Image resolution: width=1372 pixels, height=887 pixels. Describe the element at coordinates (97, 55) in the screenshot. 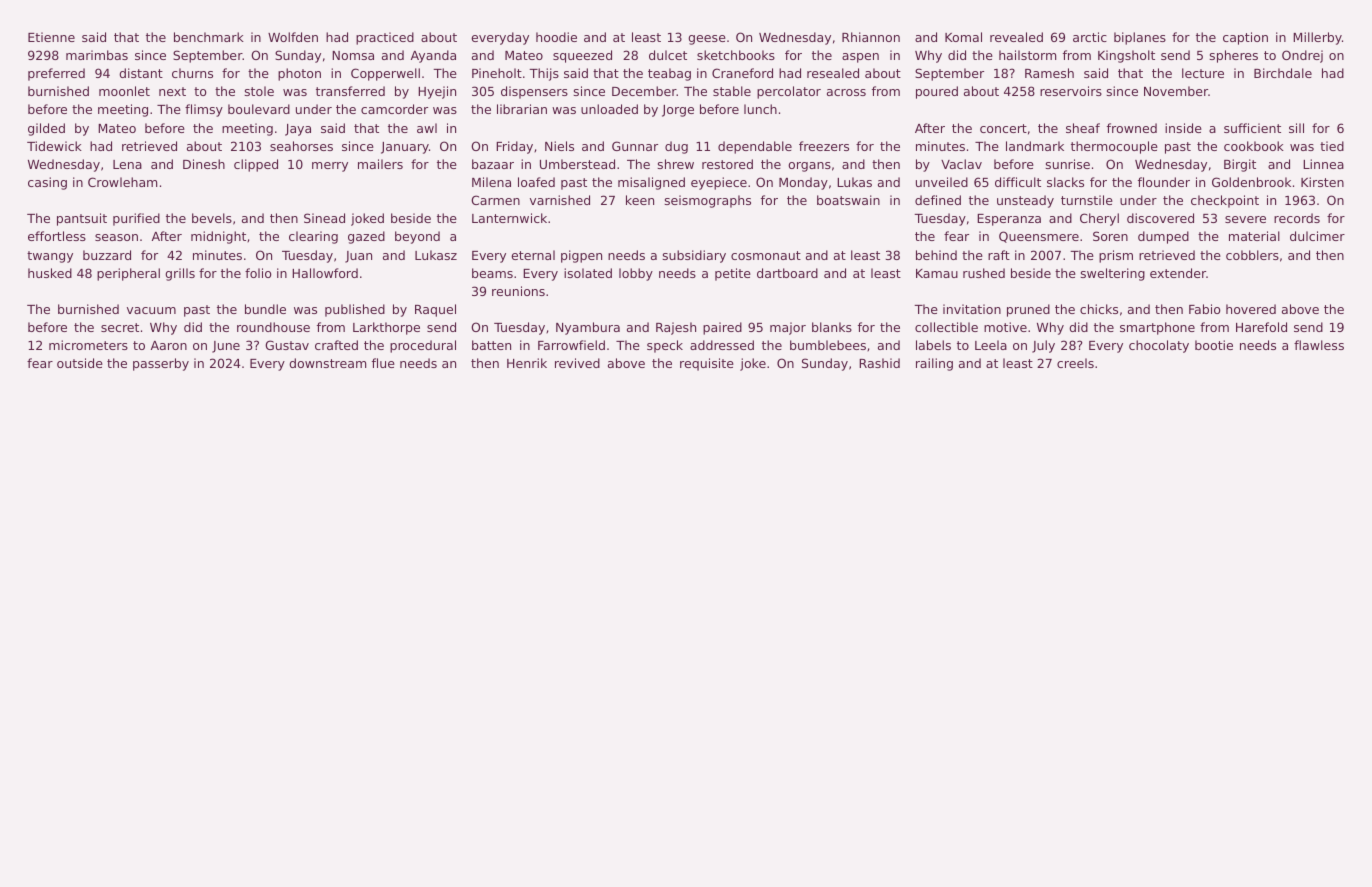

I see `marimbas` at that location.
